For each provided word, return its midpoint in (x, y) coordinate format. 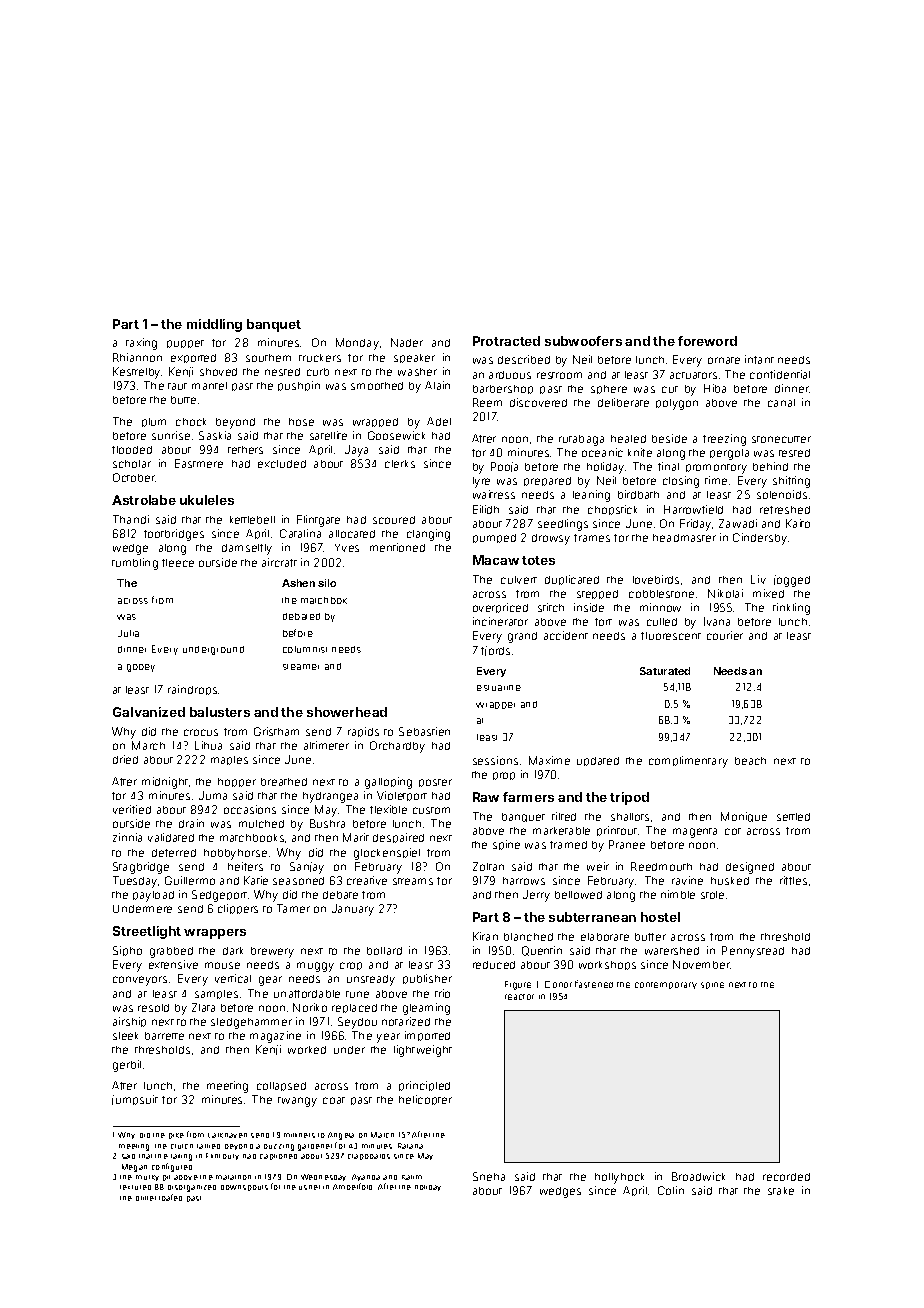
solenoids (782, 494)
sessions (495, 760)
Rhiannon (137, 357)
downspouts (244, 1188)
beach (750, 761)
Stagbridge (141, 868)
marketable (561, 831)
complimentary (688, 762)
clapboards (369, 1157)
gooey (141, 668)
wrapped (375, 422)
